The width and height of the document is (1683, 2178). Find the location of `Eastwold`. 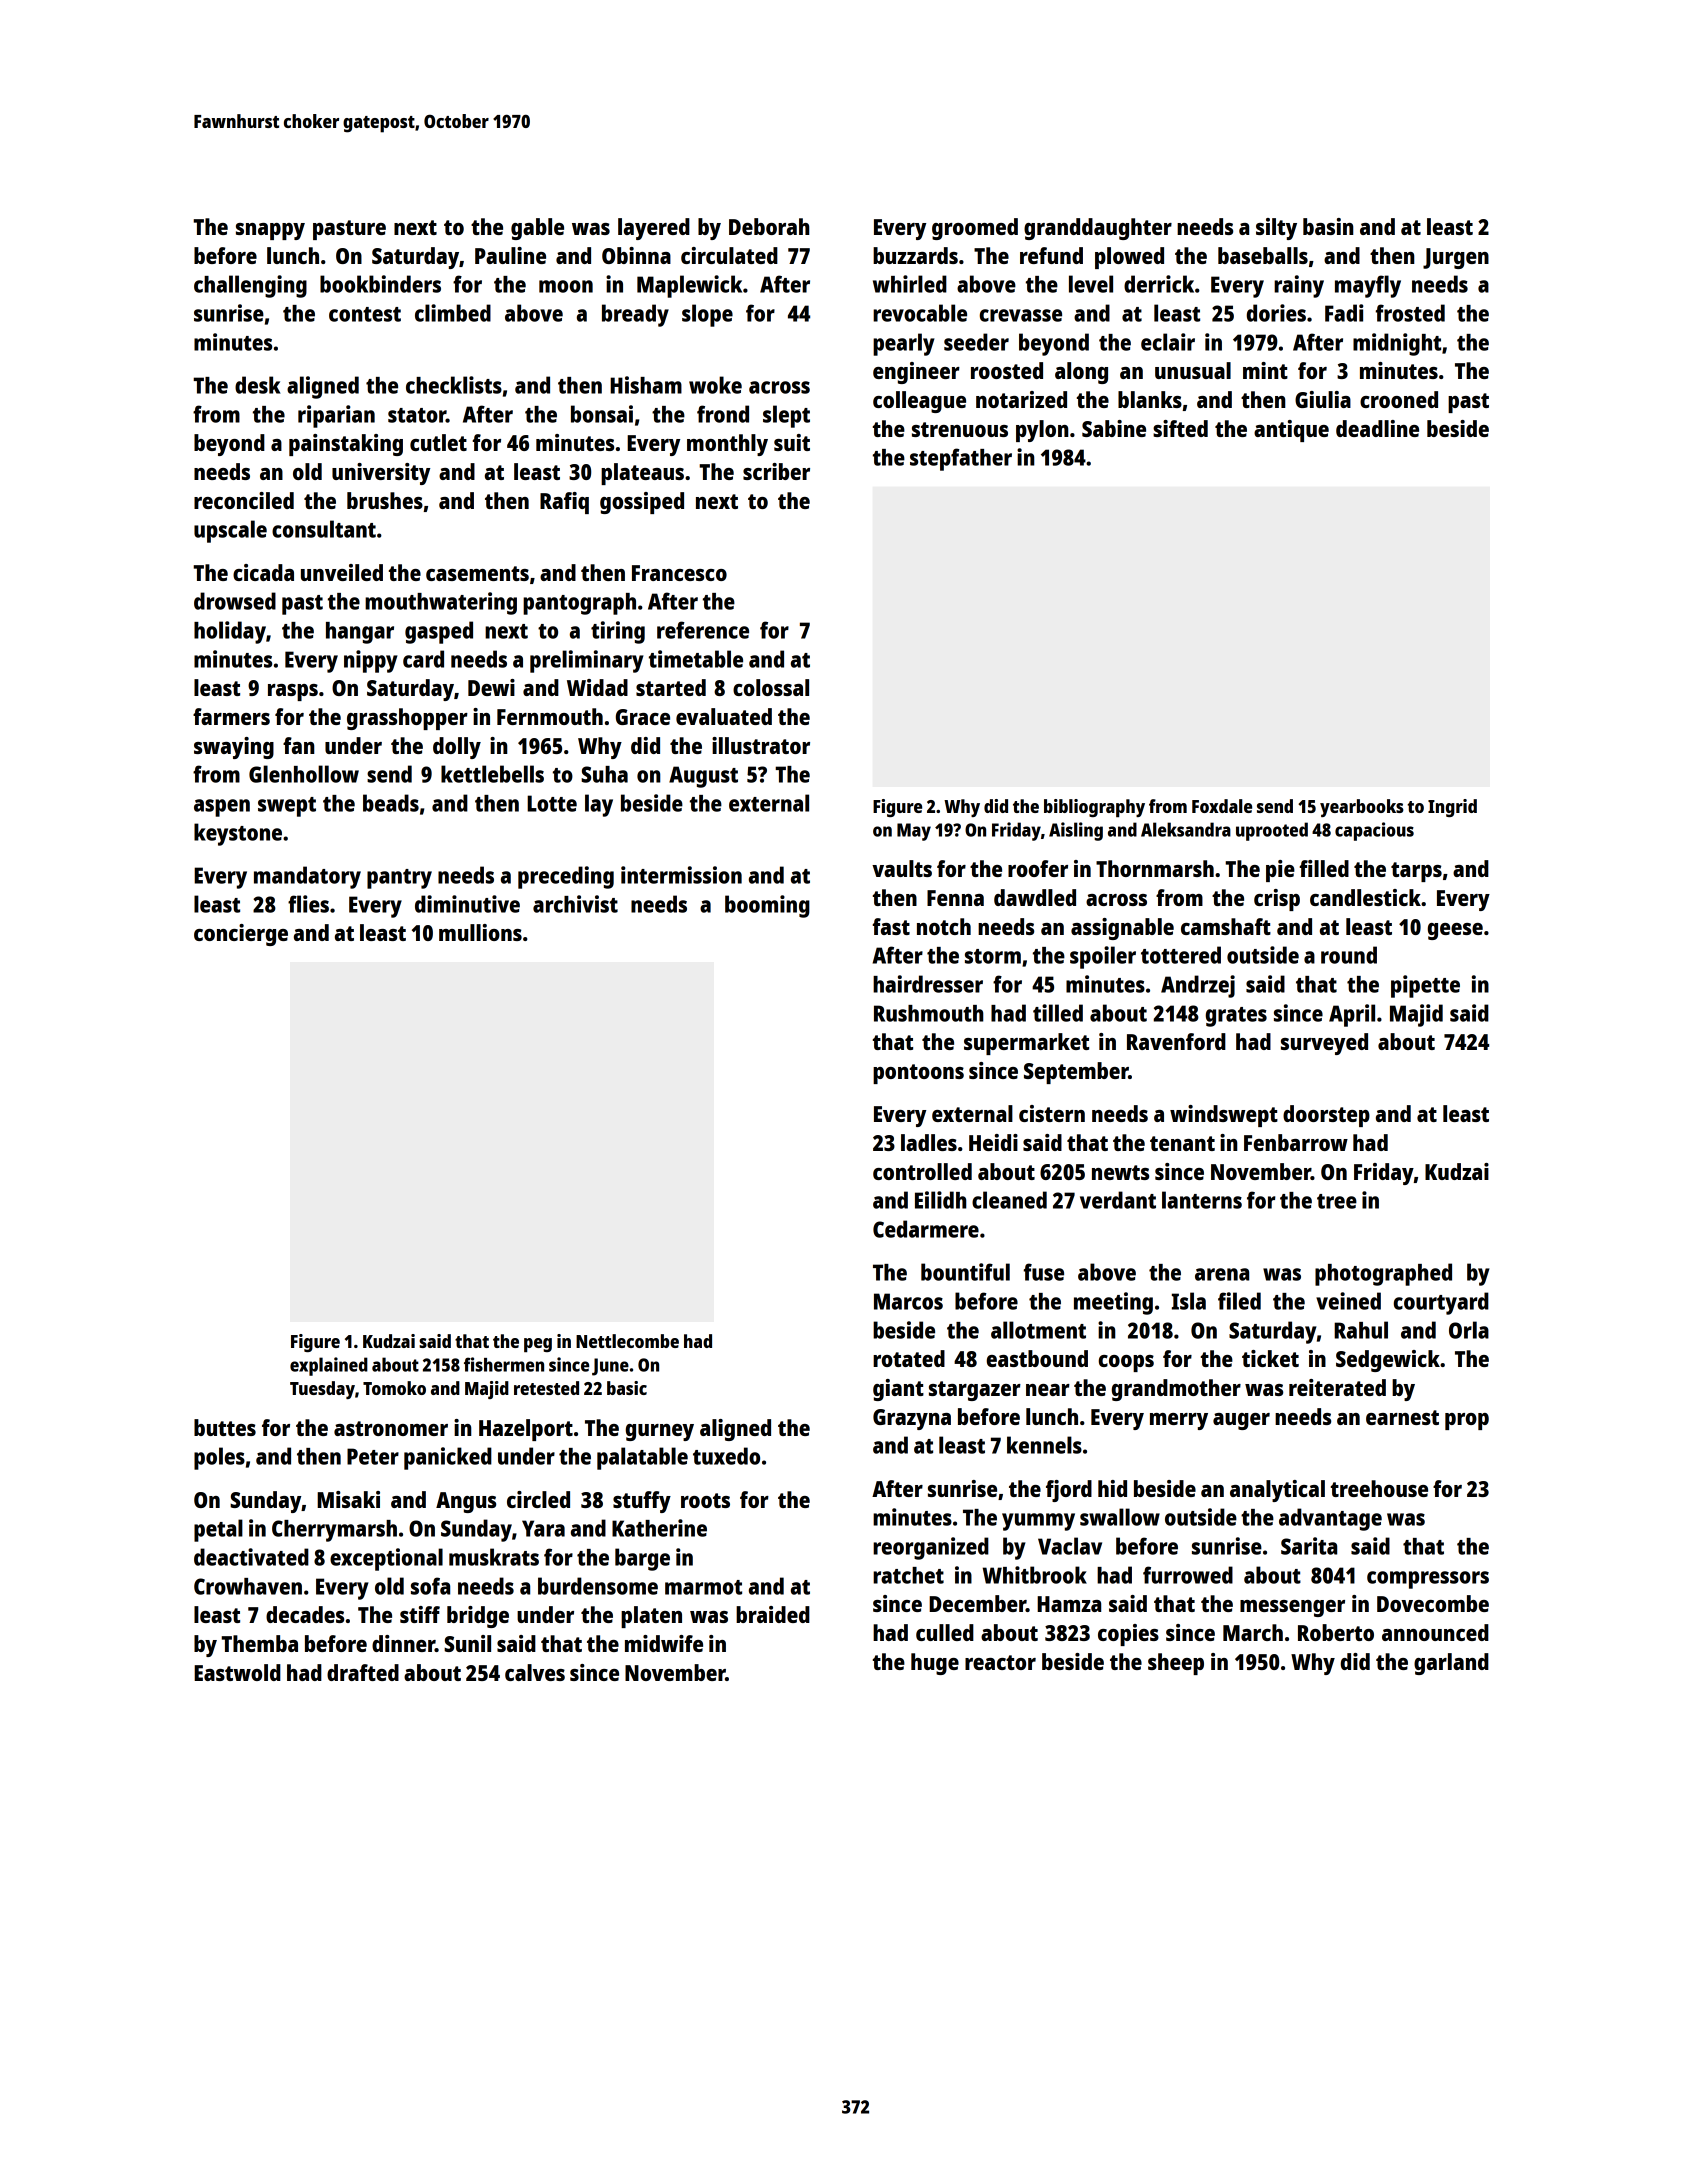

Eastwold is located at coordinates (237, 1672).
